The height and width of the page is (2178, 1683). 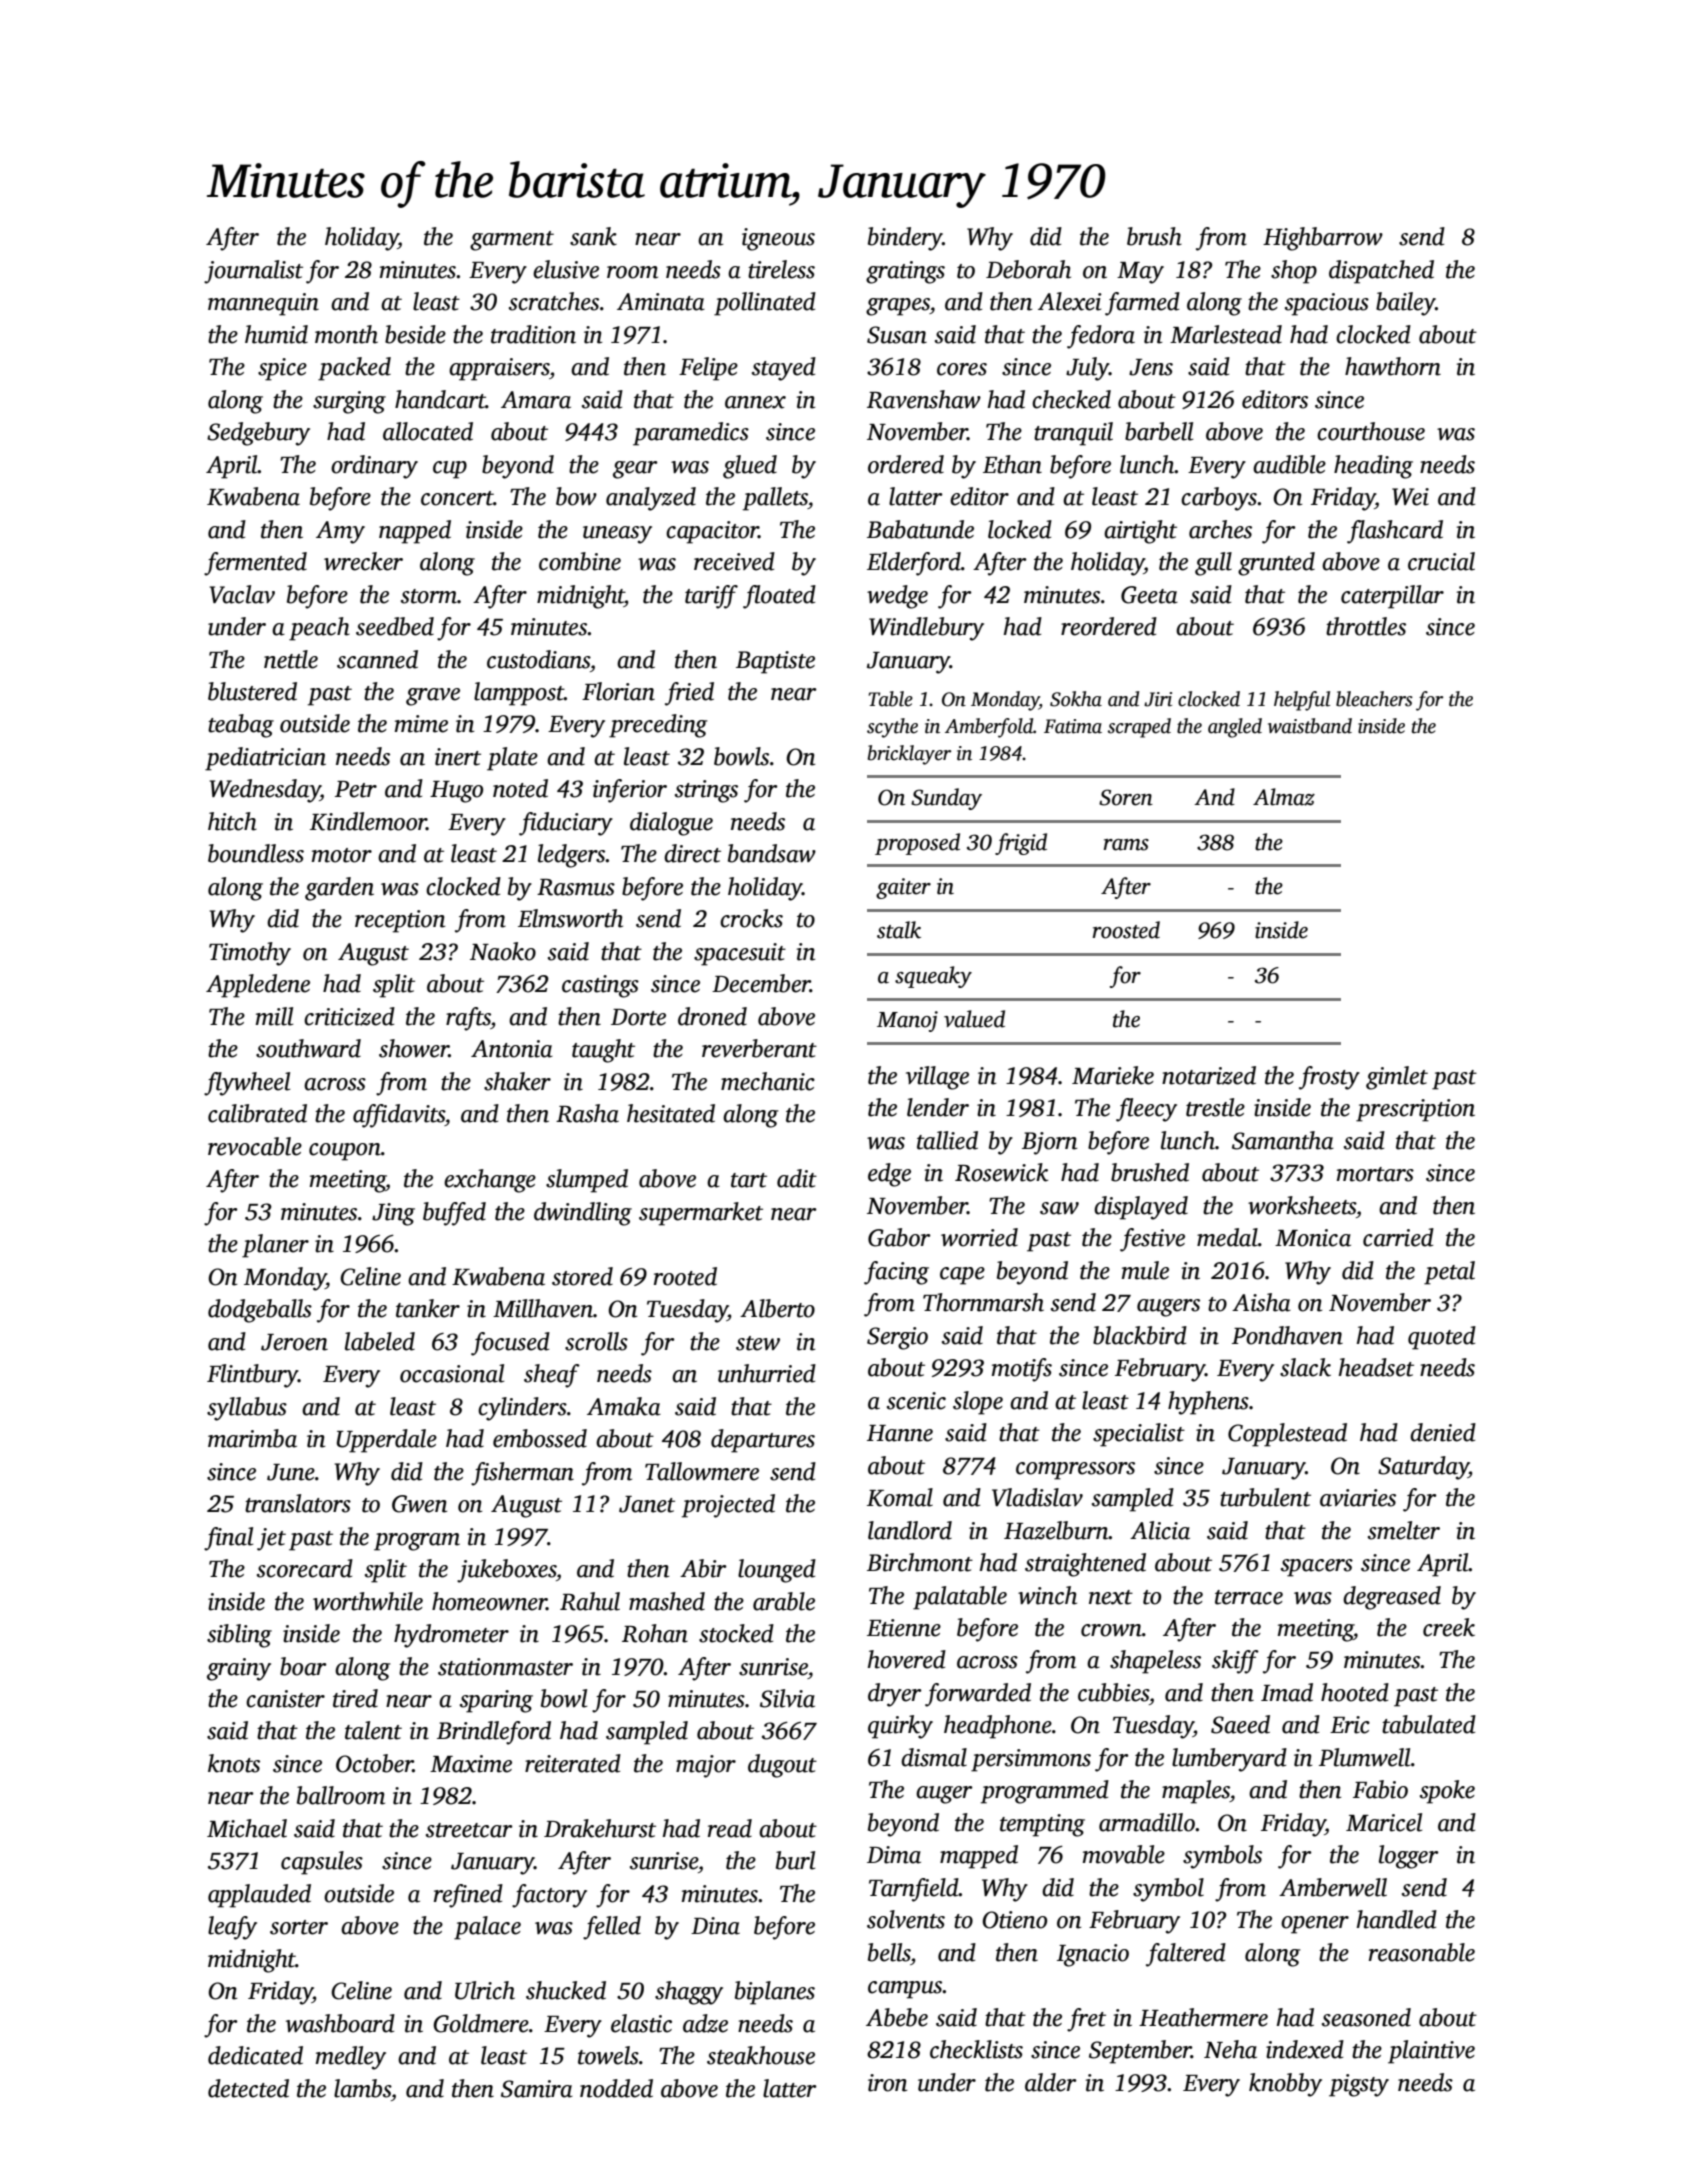 What do you see at coordinates (685, 1276) in the page?
I see `rooted` at bounding box center [685, 1276].
